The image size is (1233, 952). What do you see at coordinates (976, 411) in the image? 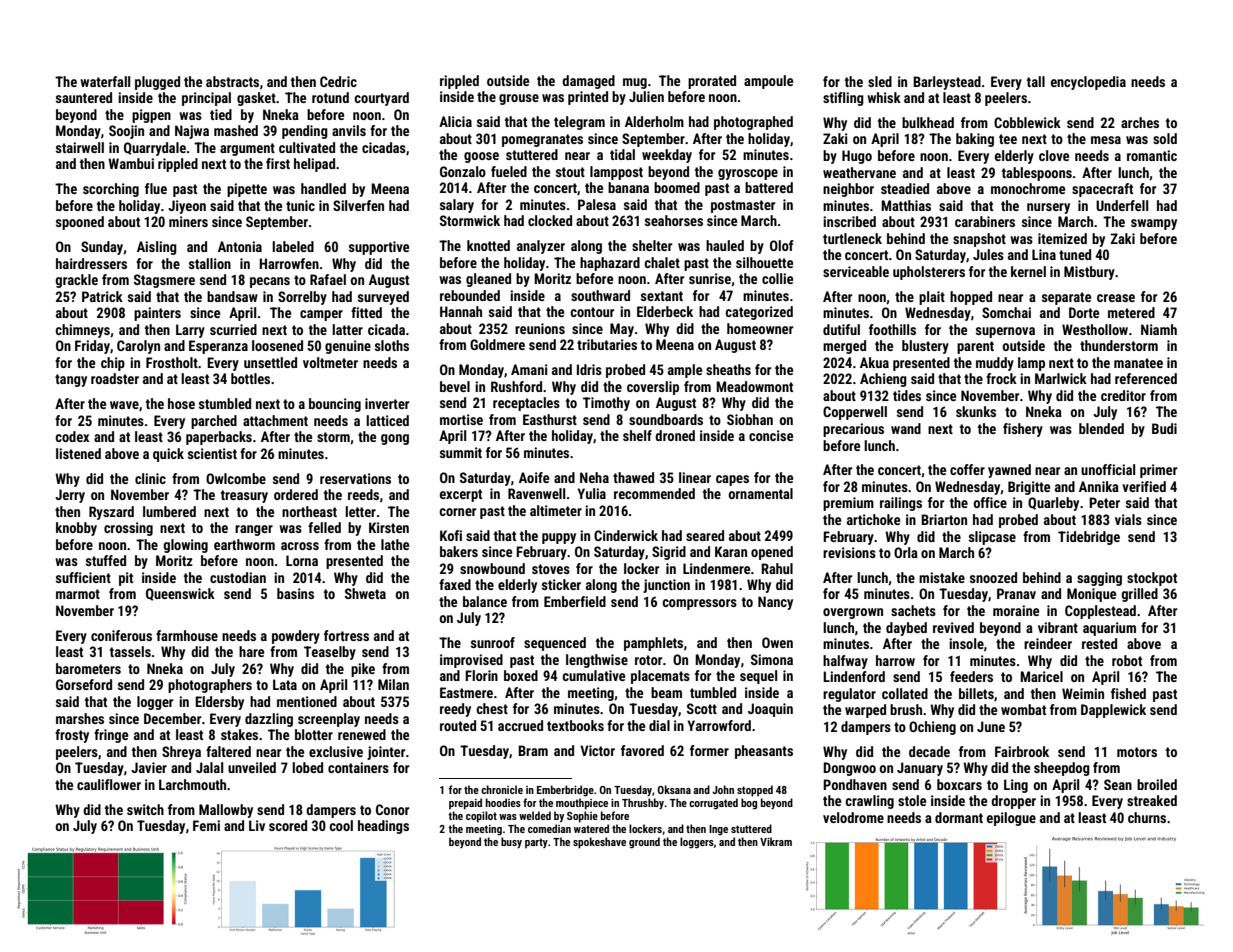
I see `skunks` at bounding box center [976, 411].
